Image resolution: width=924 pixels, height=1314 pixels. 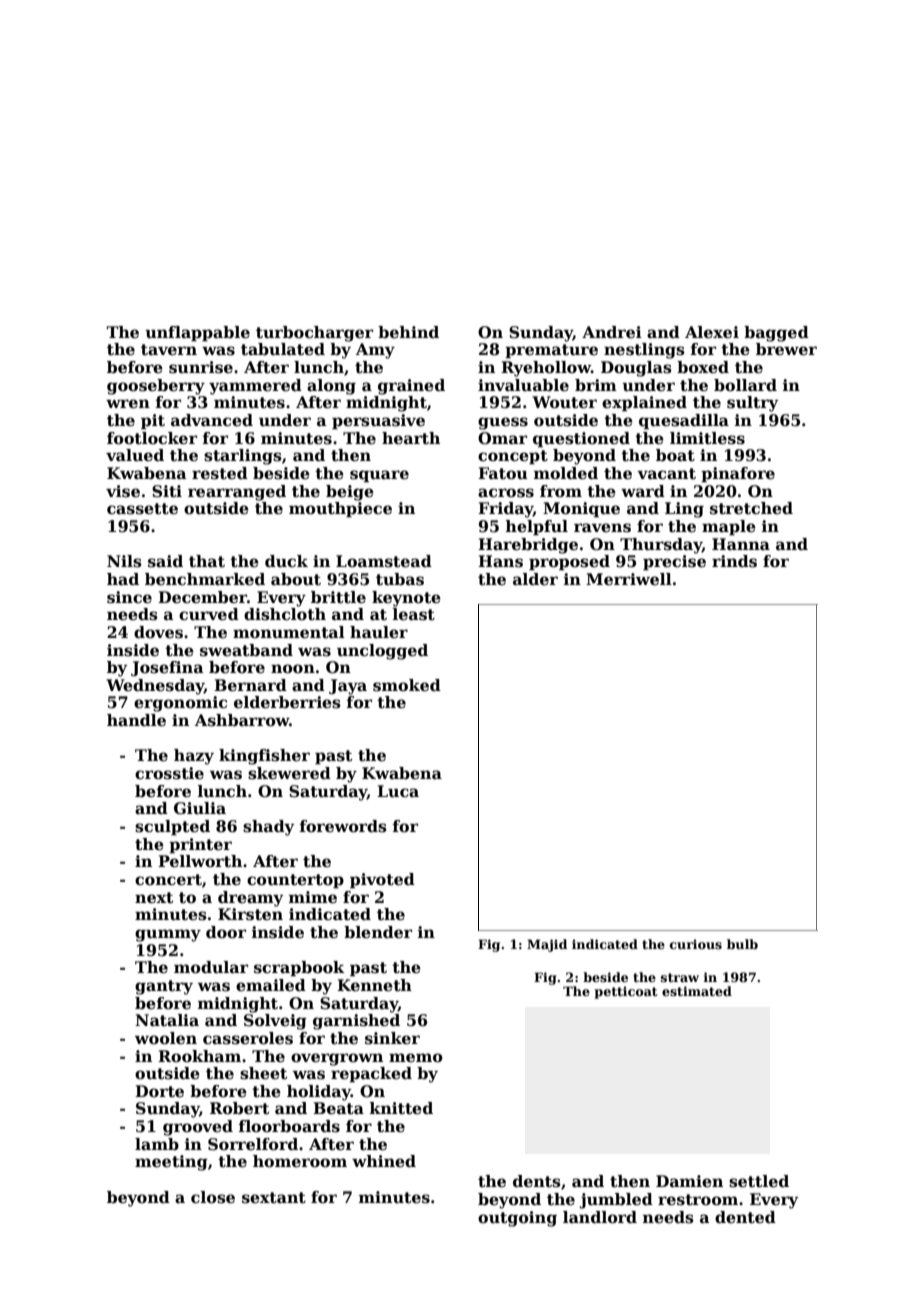 I want to click on dreamy, so click(x=250, y=899).
